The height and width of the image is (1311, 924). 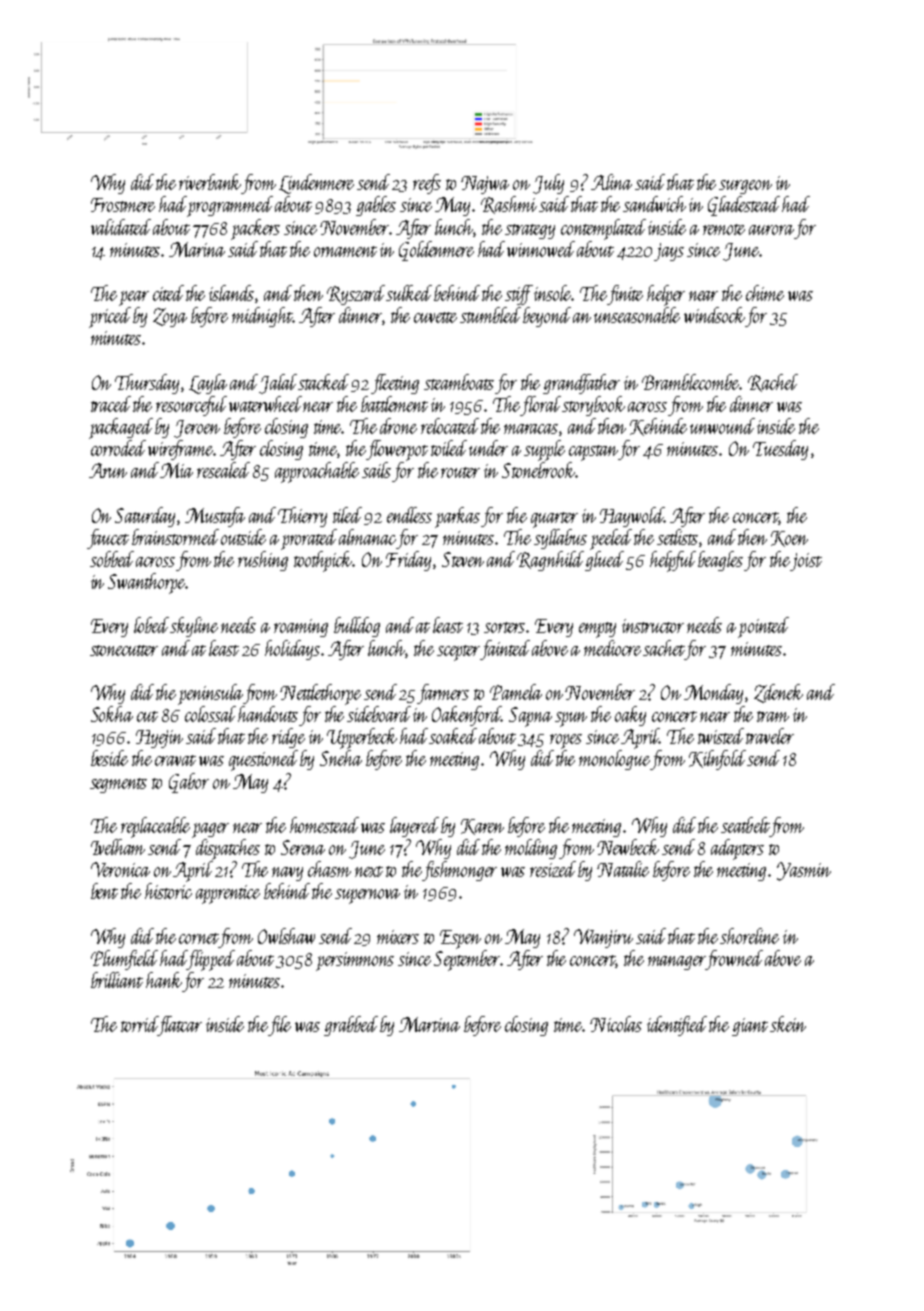 I want to click on persimmons, so click(x=355, y=961).
